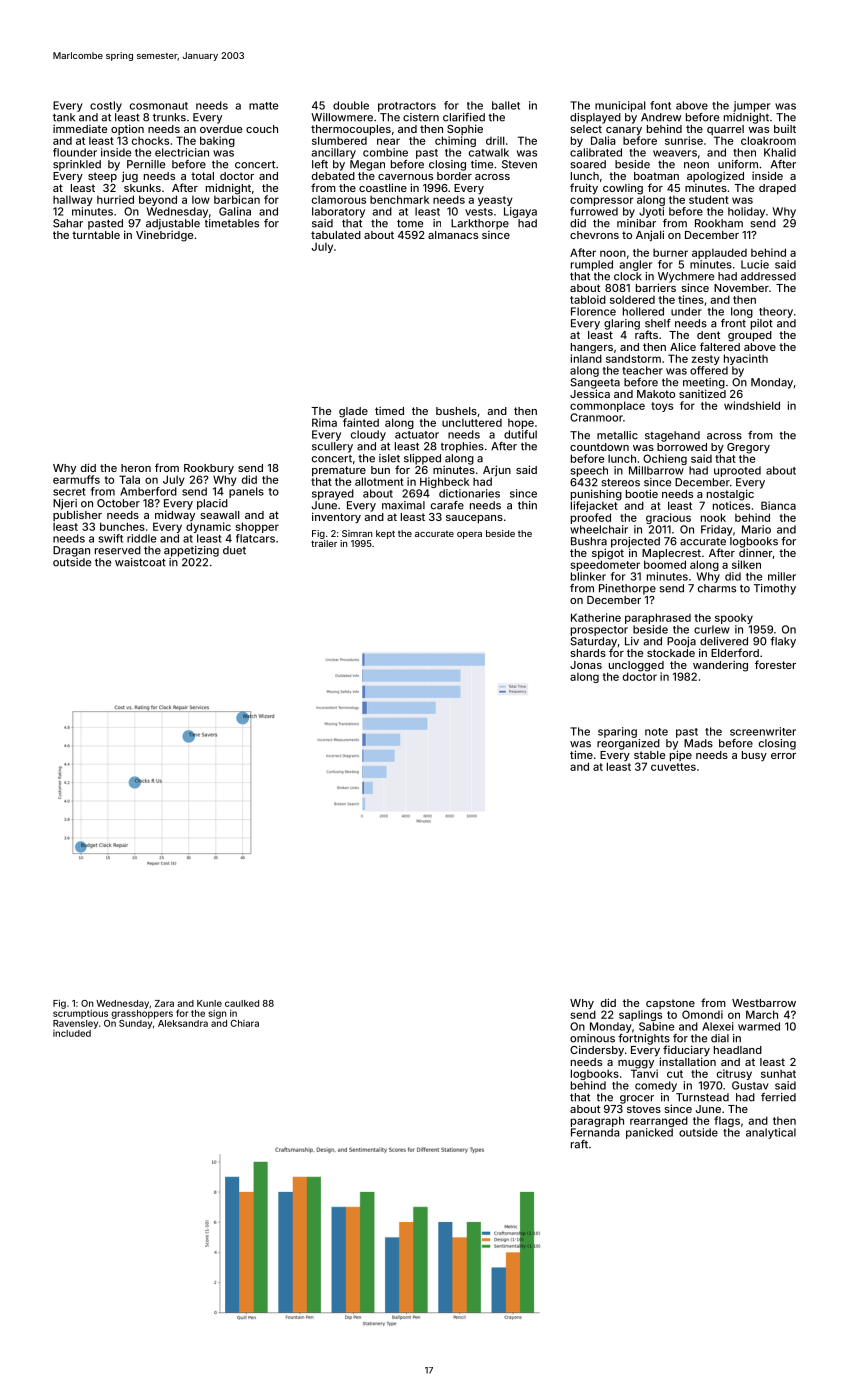 This screenshot has width=849, height=1400. Describe the element at coordinates (673, 767) in the screenshot. I see `cuvettes` at that location.
